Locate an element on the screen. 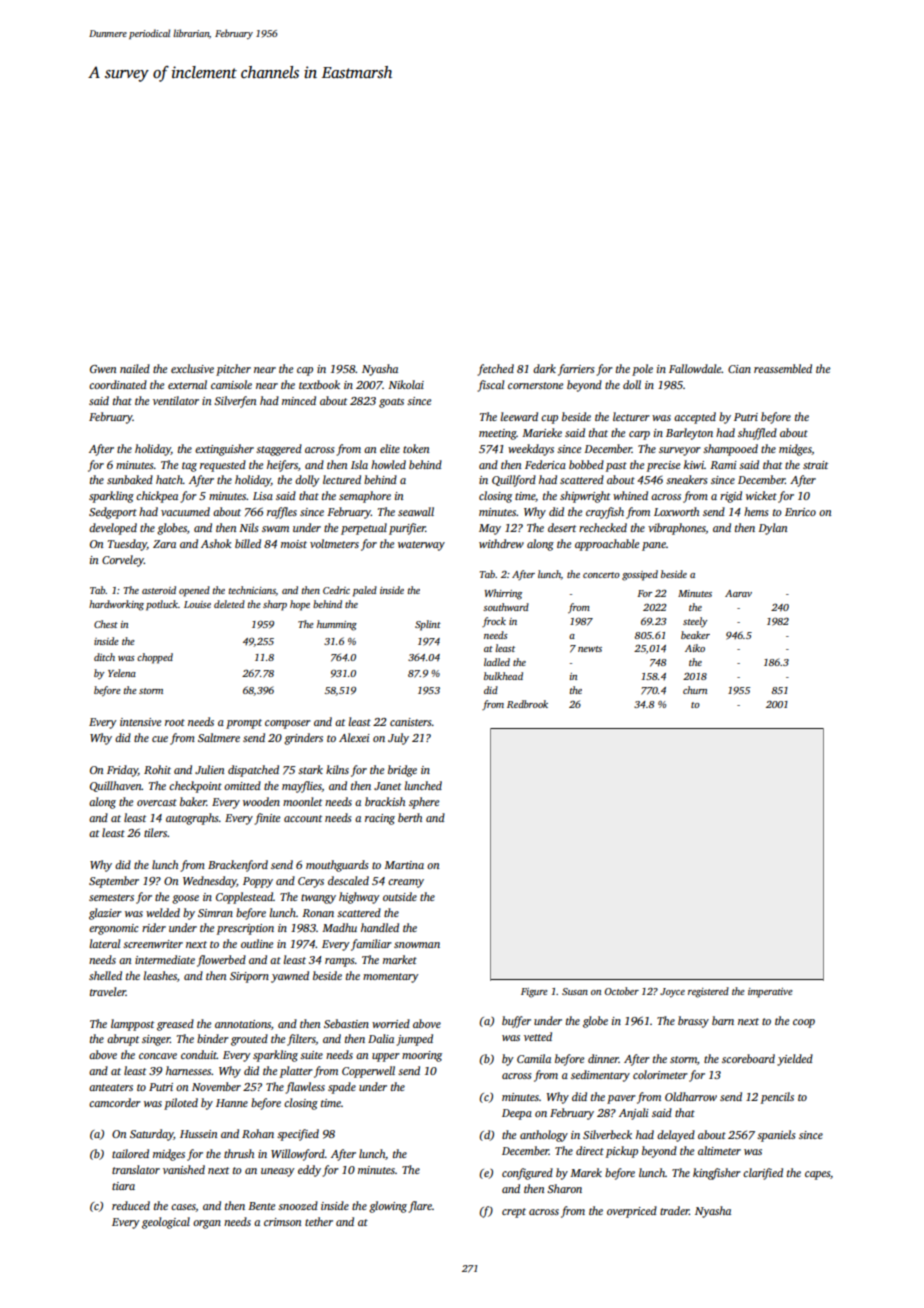 The width and height of the screenshot is (924, 1308). Gwen is located at coordinates (103, 369).
